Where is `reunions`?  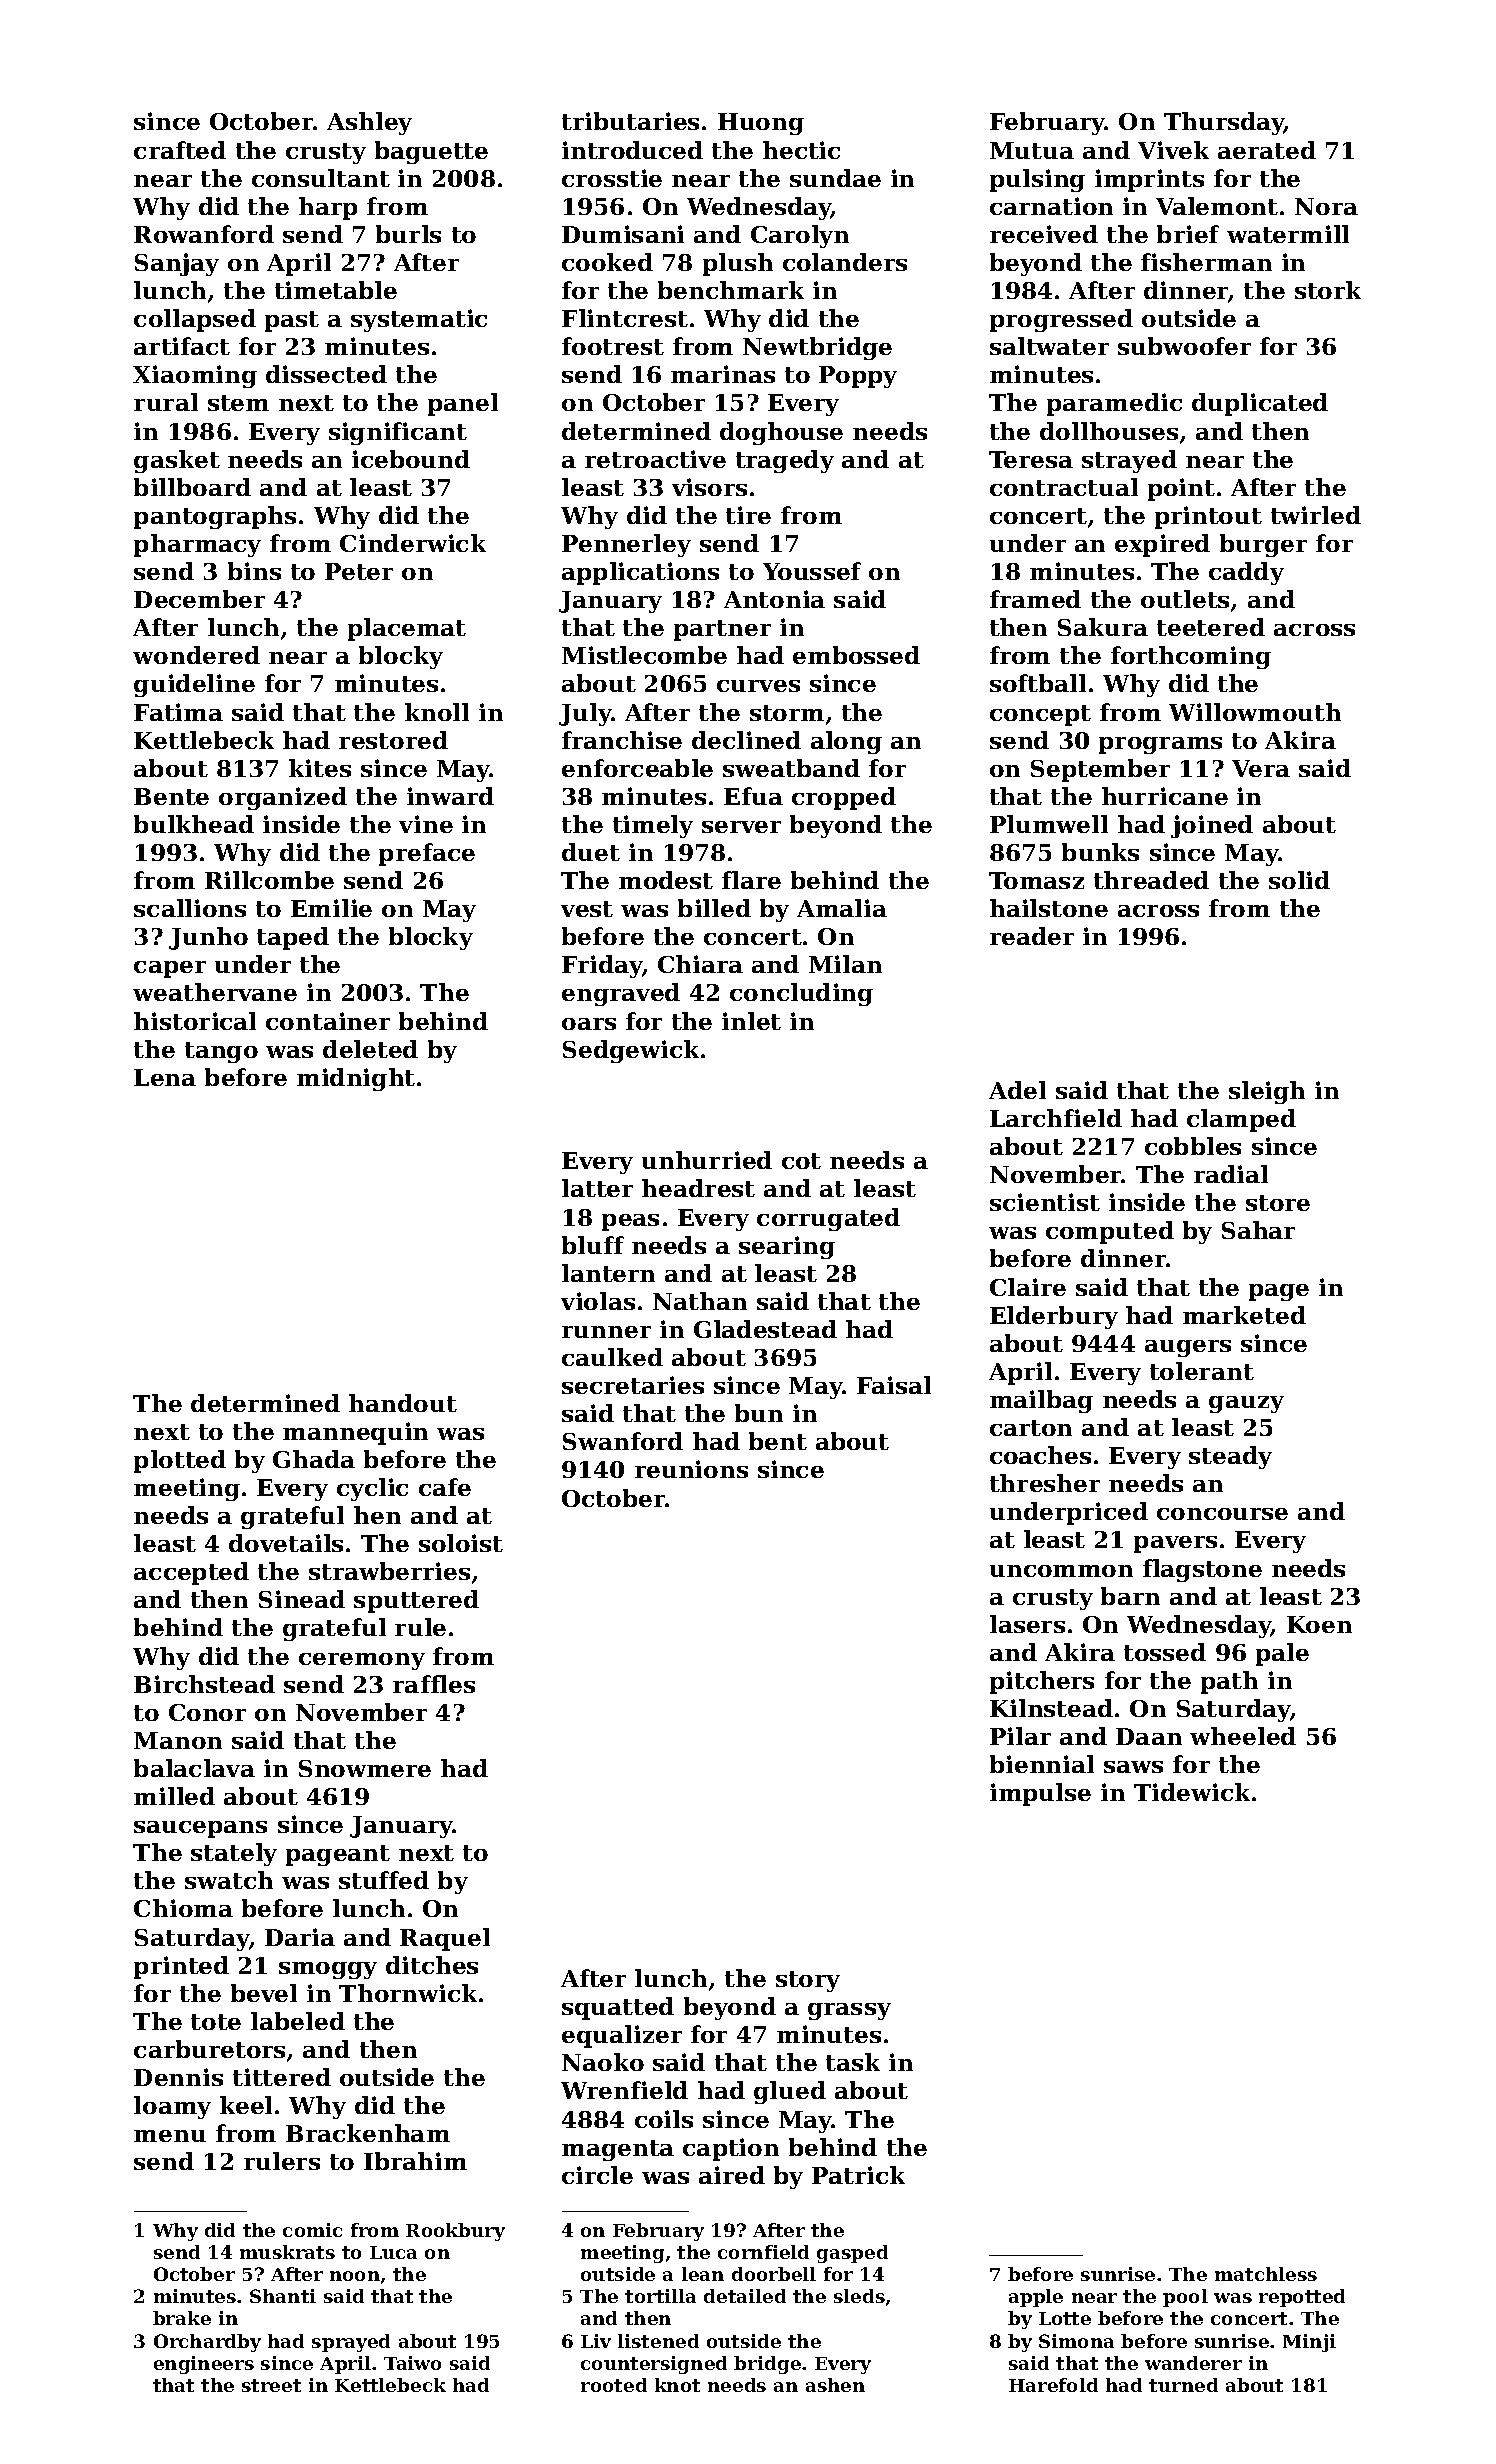 reunions is located at coordinates (691, 1469).
